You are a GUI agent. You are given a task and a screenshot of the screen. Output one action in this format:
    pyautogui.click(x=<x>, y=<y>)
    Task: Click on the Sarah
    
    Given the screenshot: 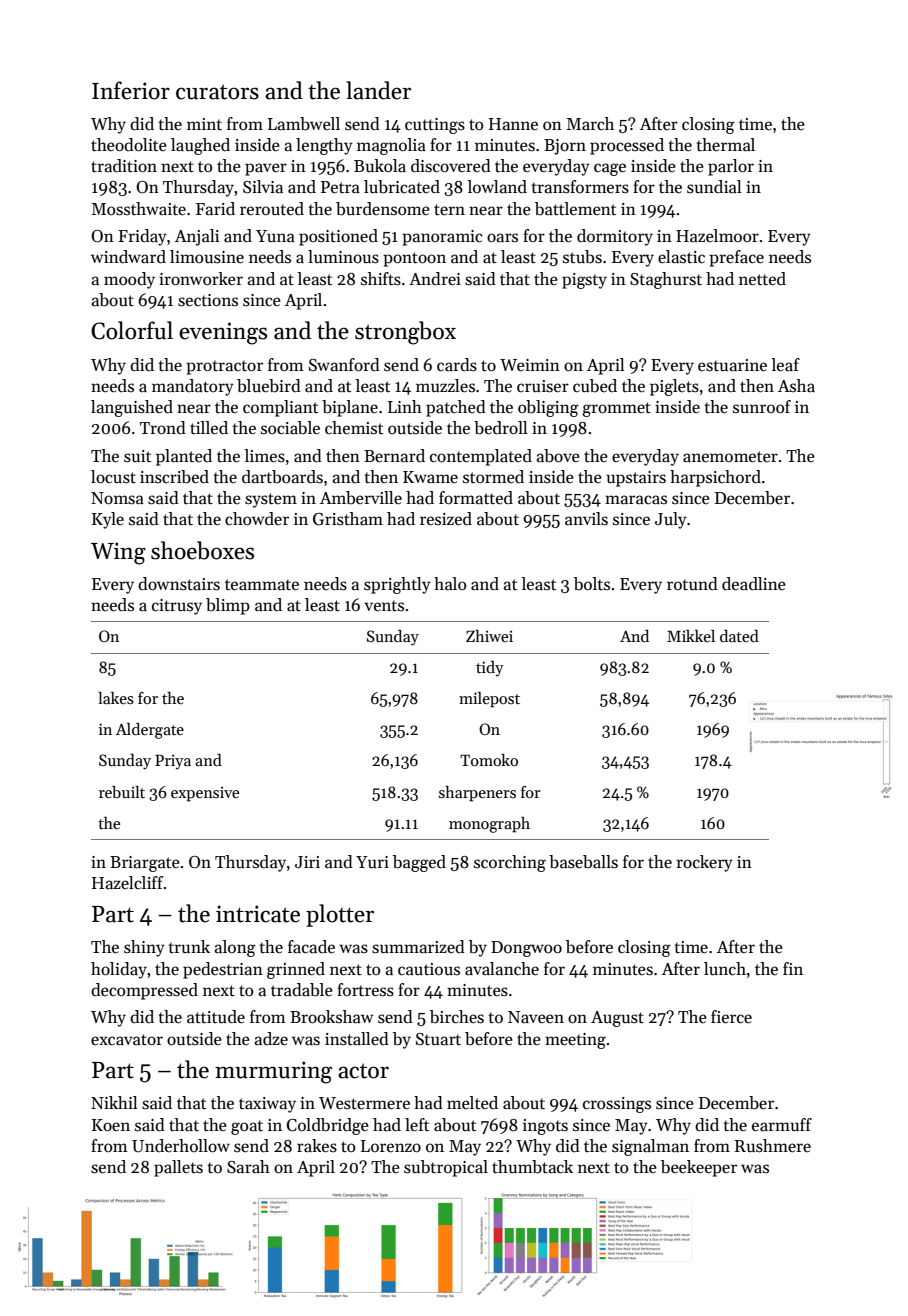 What is the action you would take?
    pyautogui.click(x=248, y=1167)
